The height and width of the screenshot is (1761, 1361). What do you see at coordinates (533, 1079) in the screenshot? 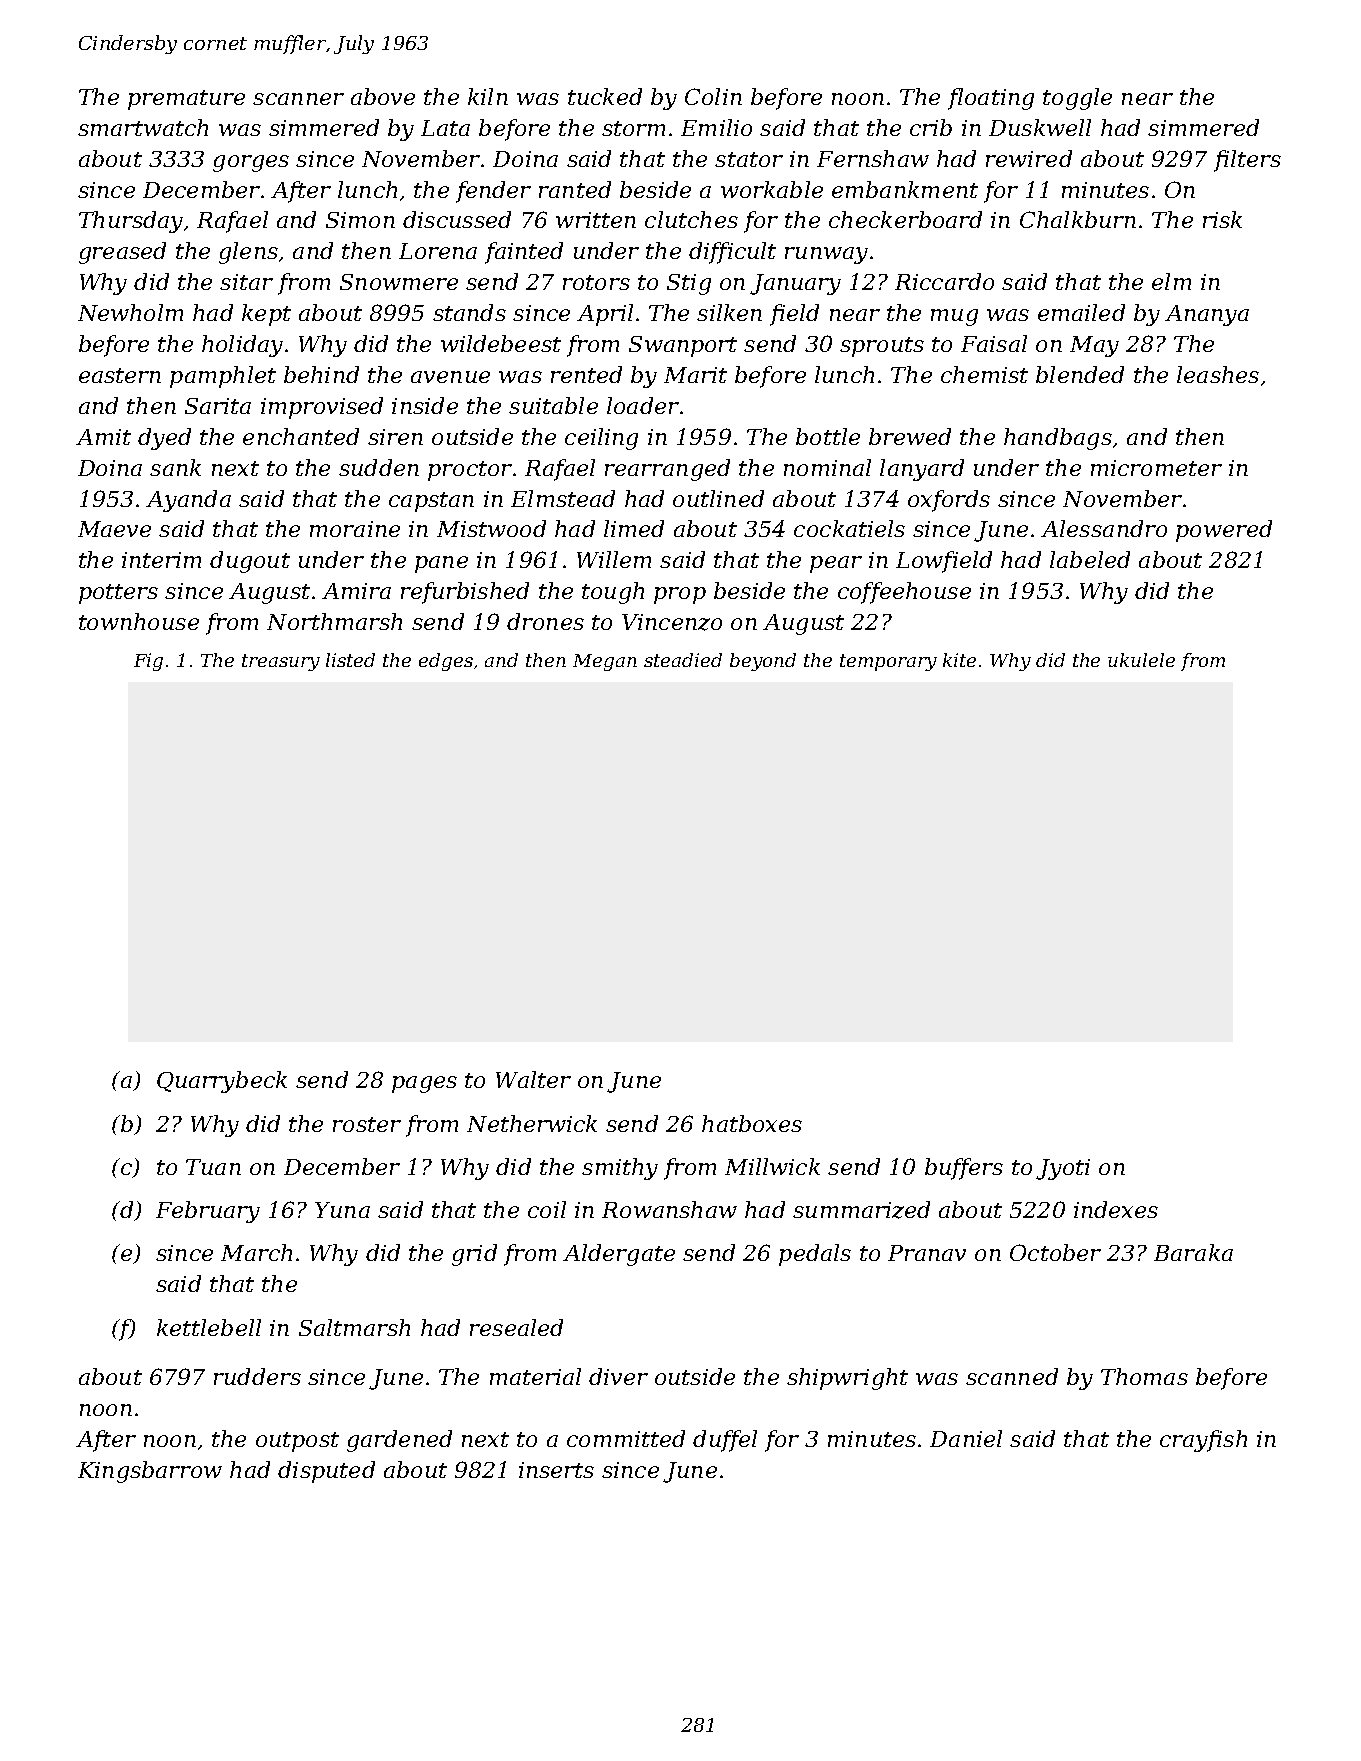
I see `Walter` at bounding box center [533, 1079].
